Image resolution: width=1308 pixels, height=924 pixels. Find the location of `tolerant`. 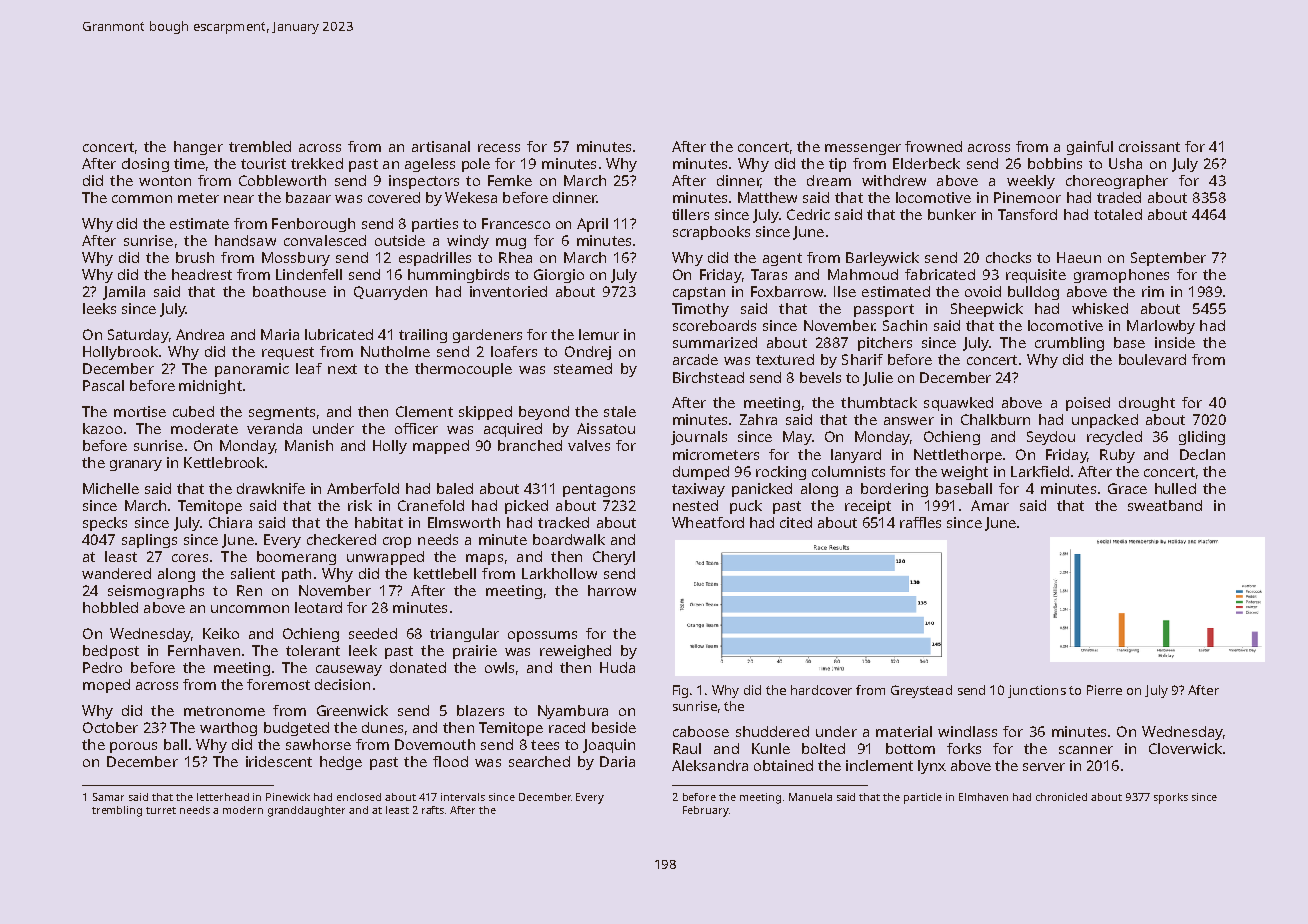

tolerant is located at coordinates (313, 650).
